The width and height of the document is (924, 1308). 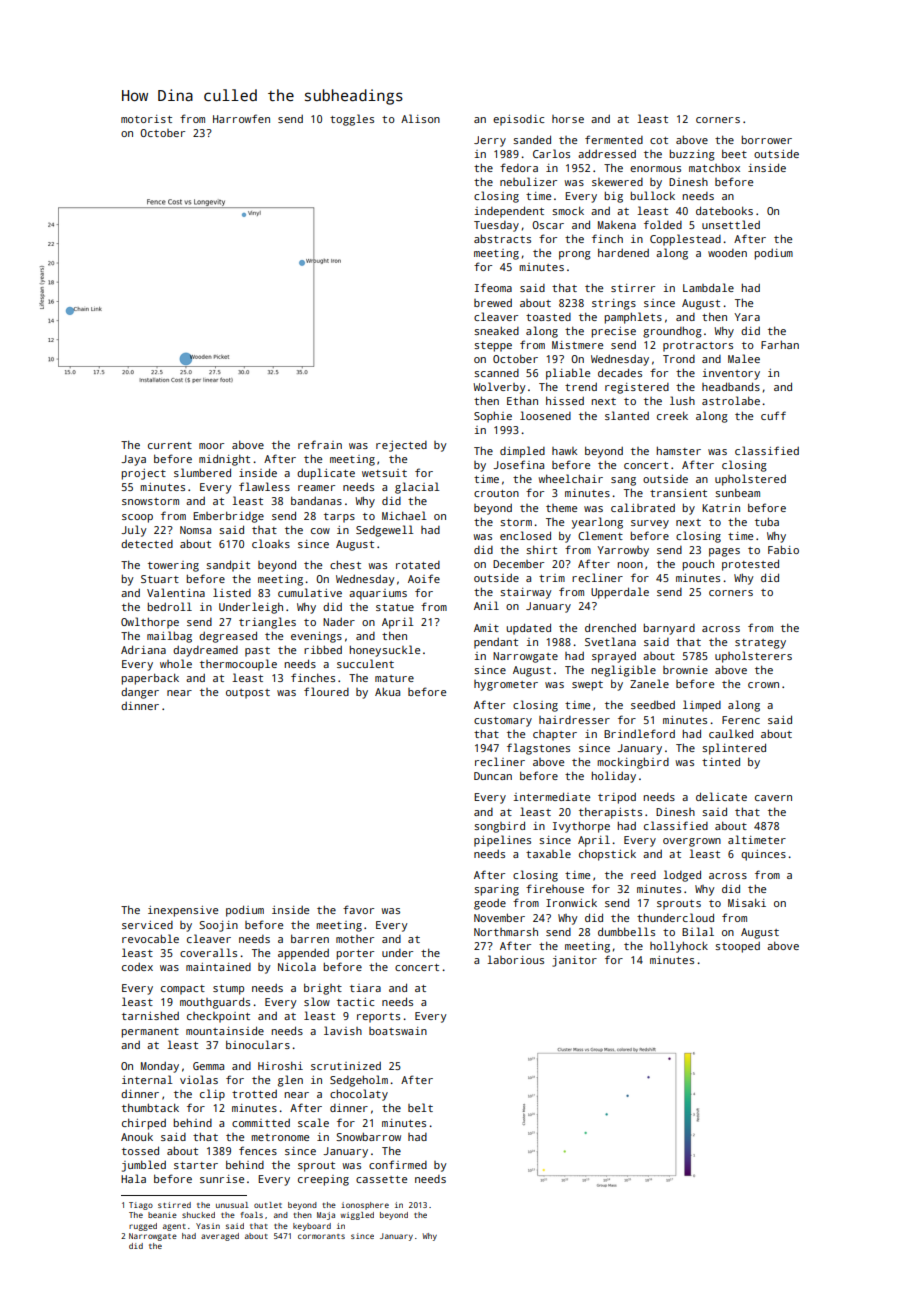 I want to click on glen, so click(x=290, y=1081).
